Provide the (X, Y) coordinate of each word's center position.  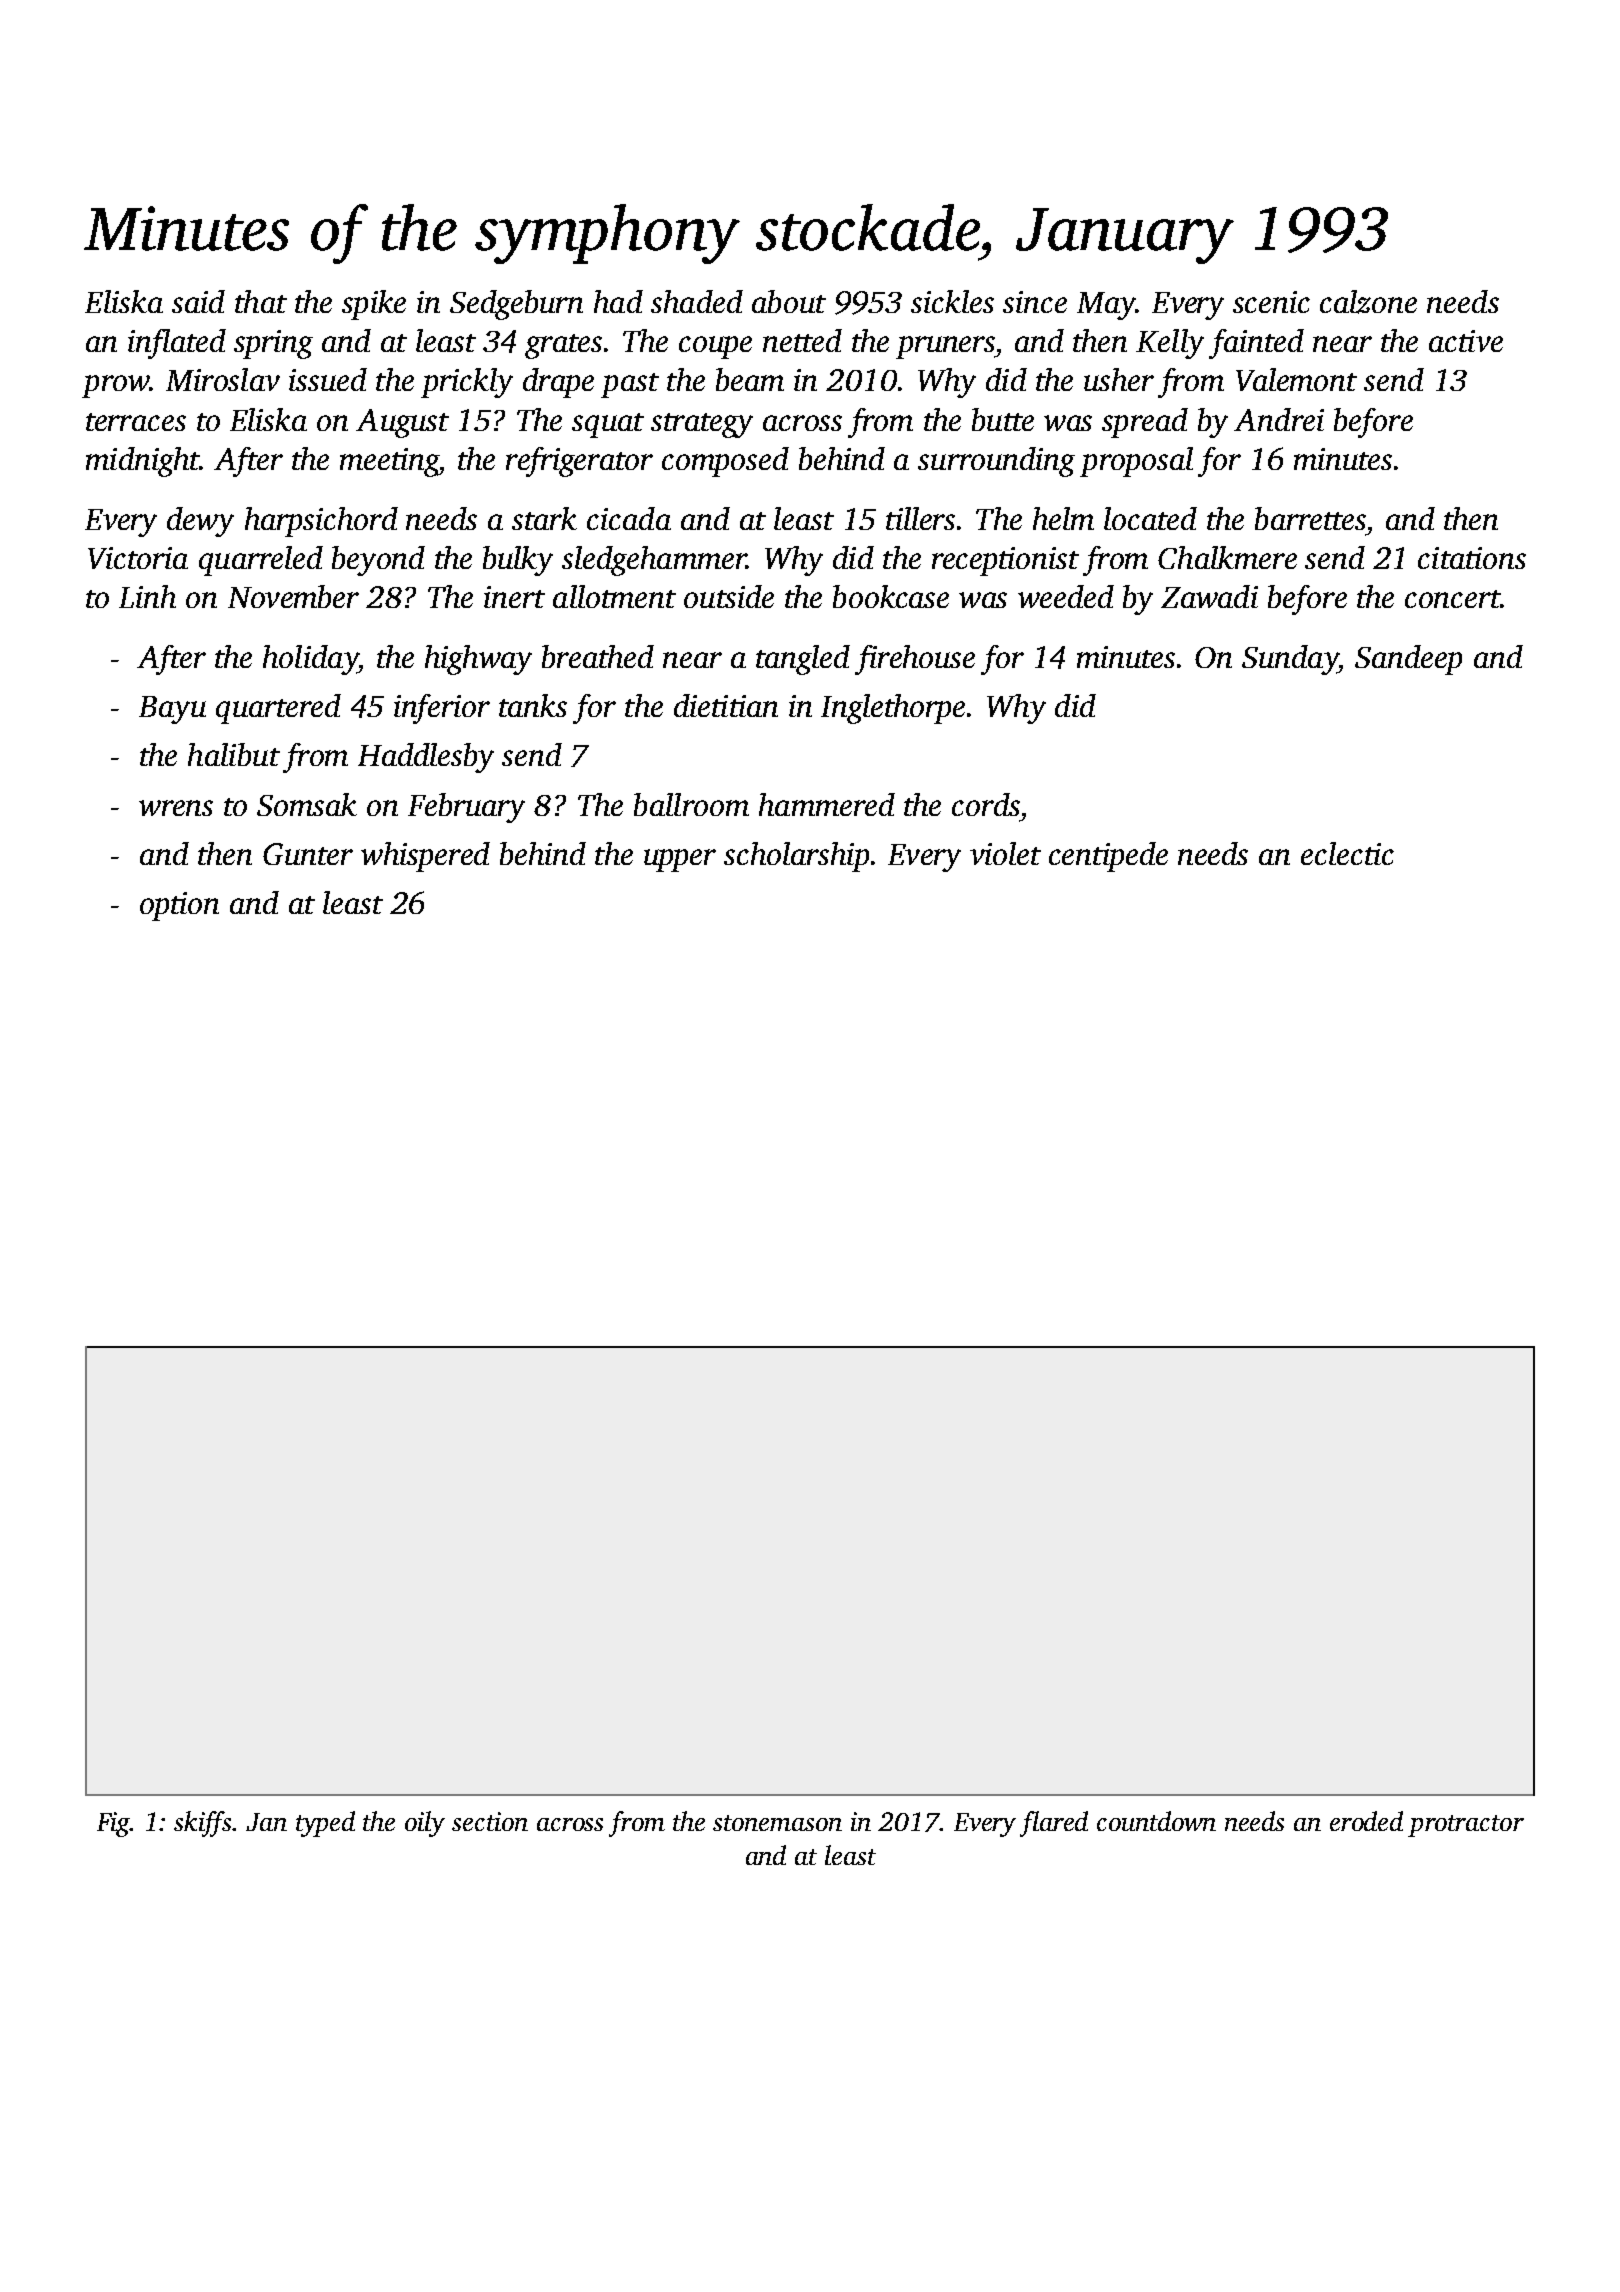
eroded (1366, 1821)
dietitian (726, 705)
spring (273, 344)
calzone (1368, 302)
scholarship (796, 857)
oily (425, 1824)
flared (1054, 1824)
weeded (1066, 596)
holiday (310, 660)
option (179, 906)
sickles (952, 301)
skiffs (202, 1824)
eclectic (1347, 853)
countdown (1156, 1821)
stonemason (777, 1823)
